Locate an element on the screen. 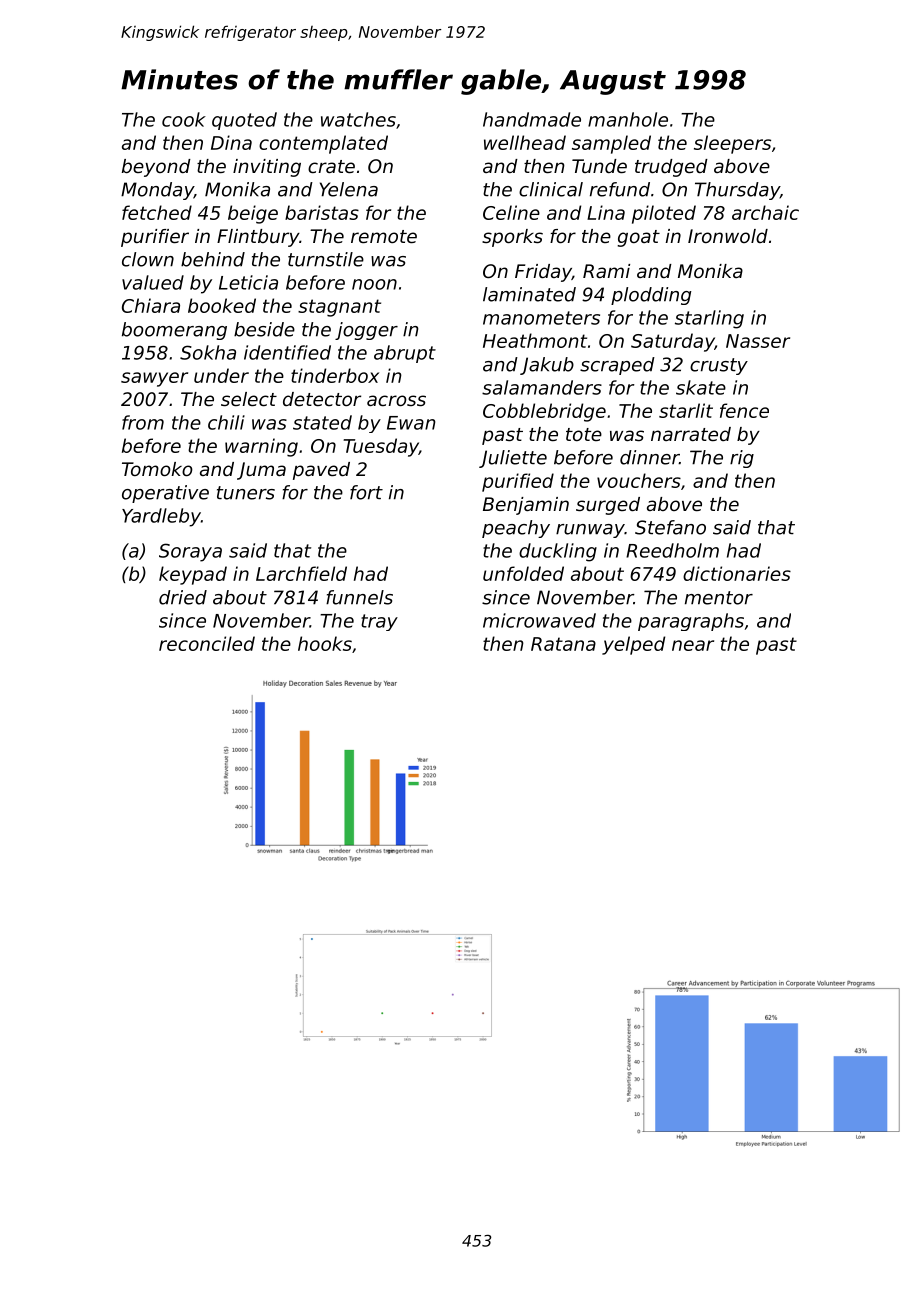 The height and width of the screenshot is (1308, 924). Stefano is located at coordinates (670, 527).
